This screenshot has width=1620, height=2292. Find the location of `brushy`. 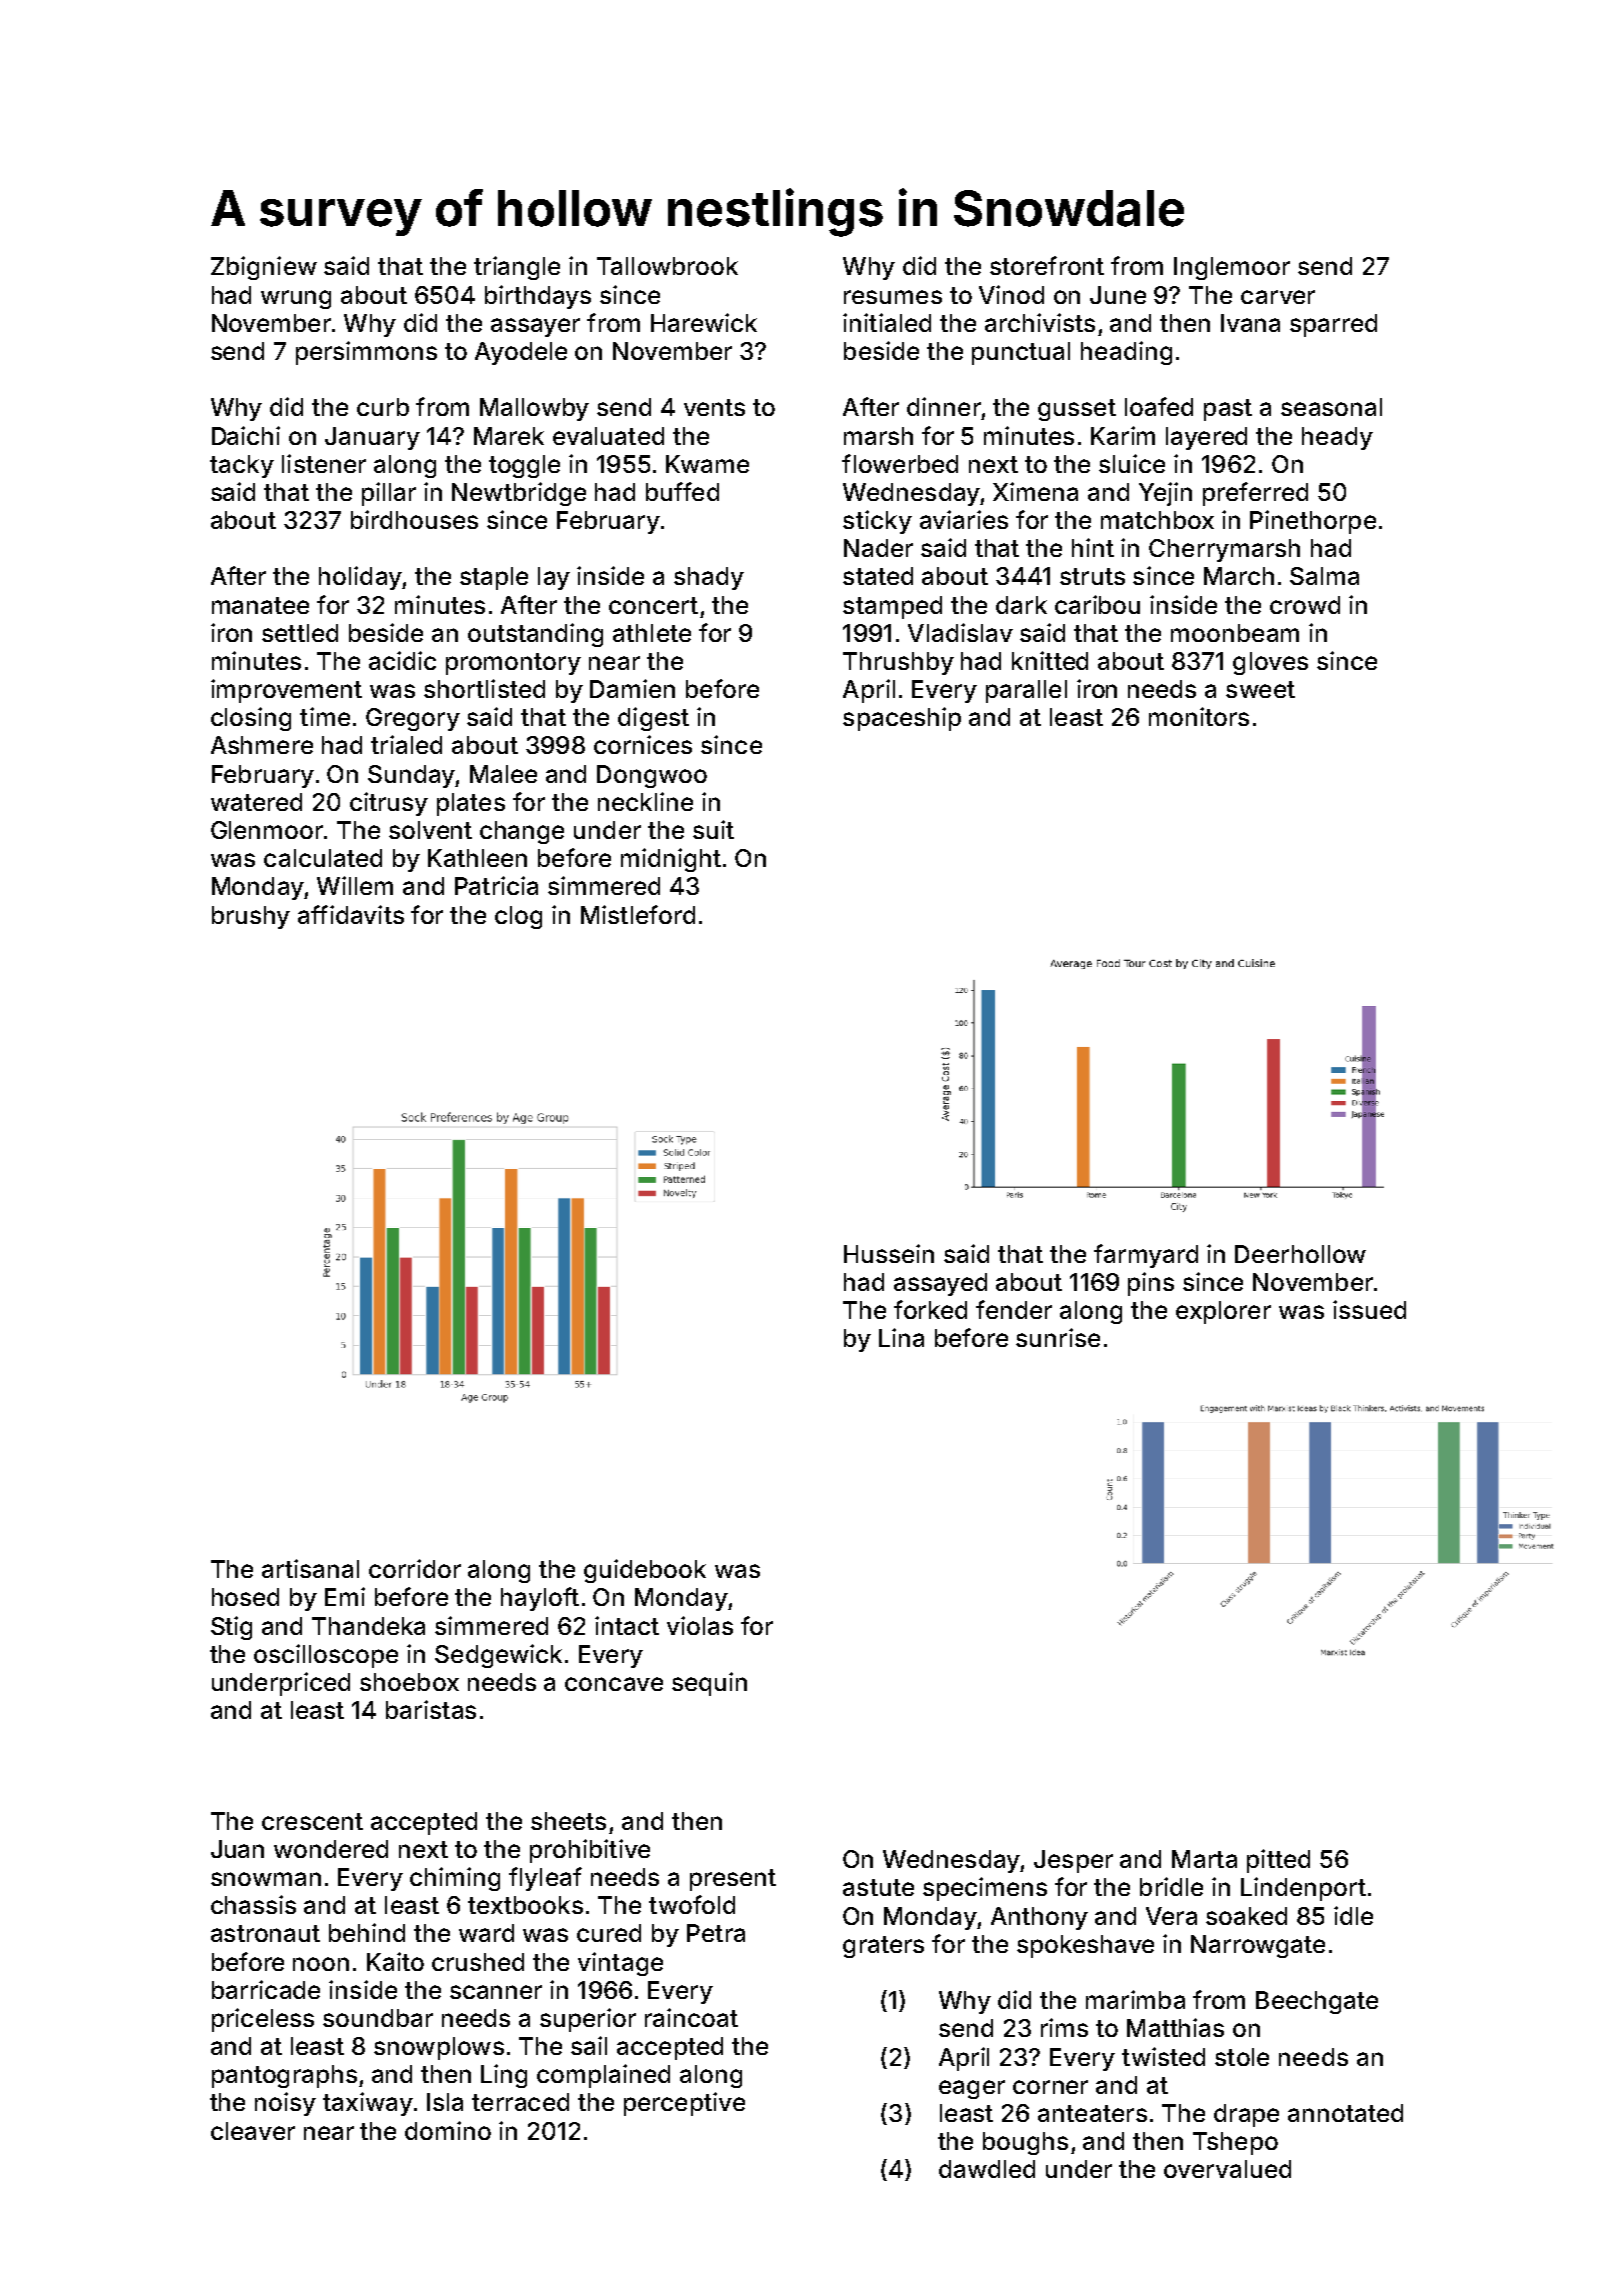

brushy is located at coordinates (251, 917).
